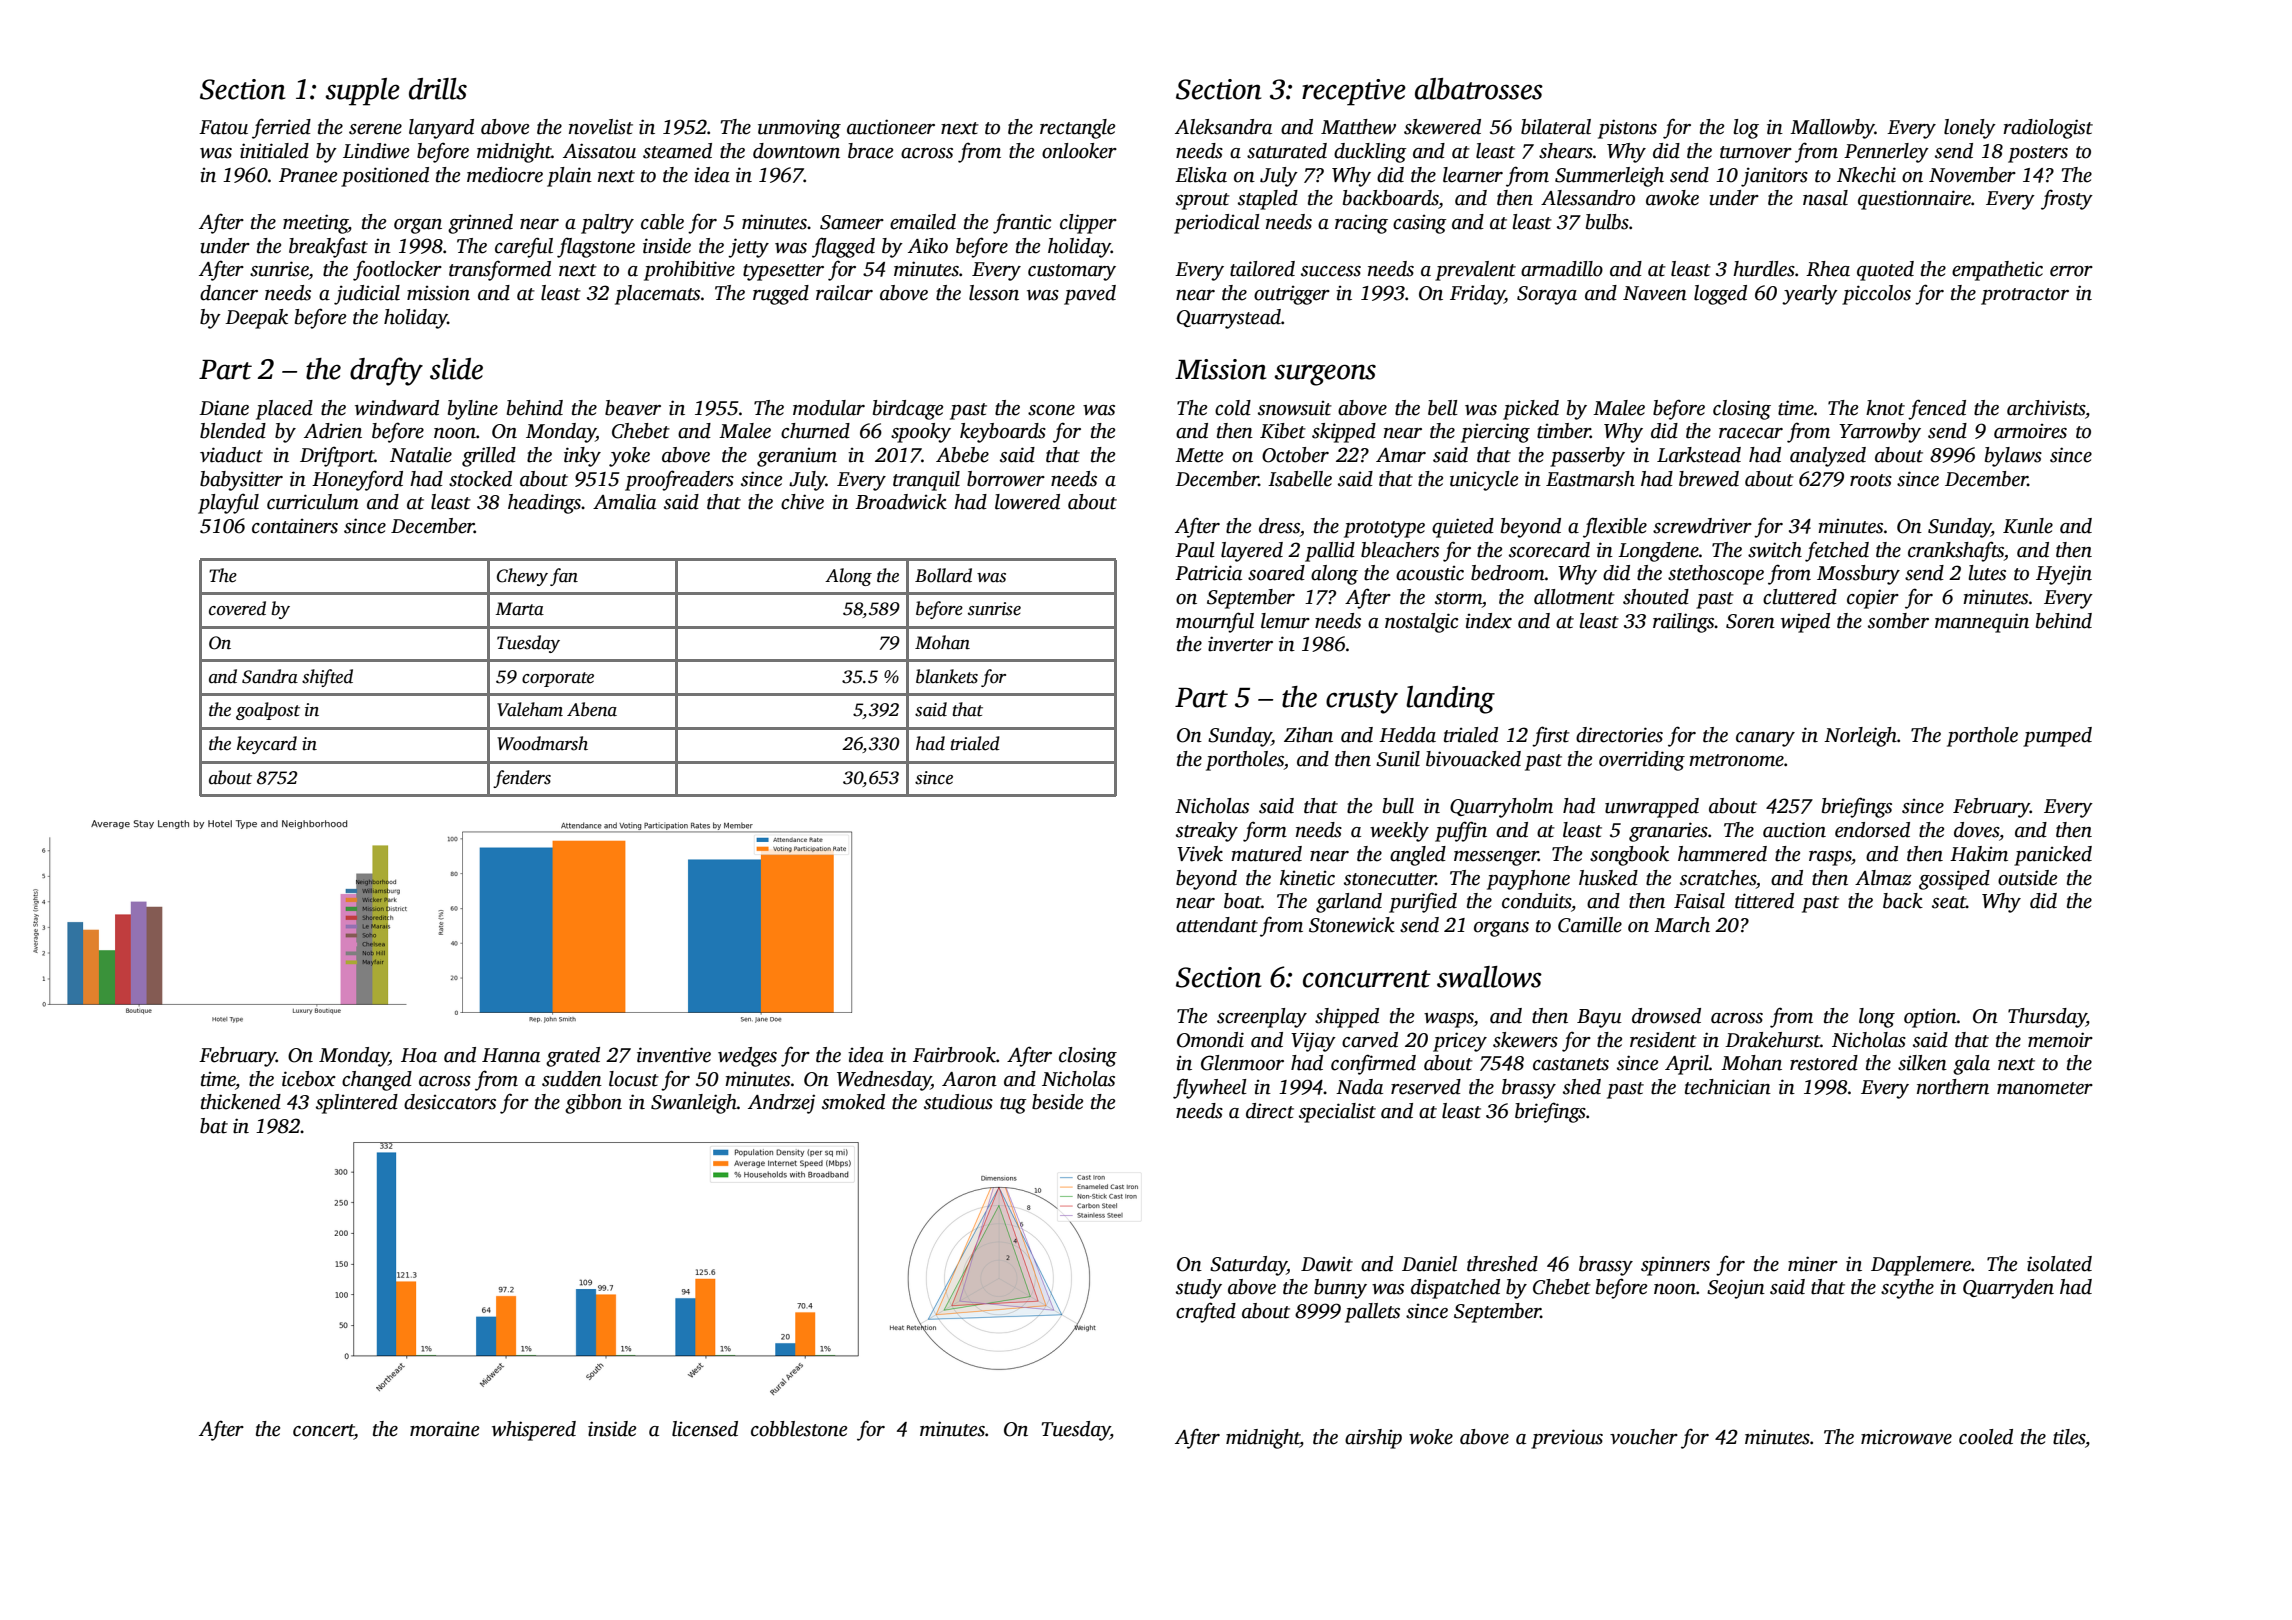 The height and width of the screenshot is (1620, 2292). Describe the element at coordinates (633, 408) in the screenshot. I see `beaver` at that location.
